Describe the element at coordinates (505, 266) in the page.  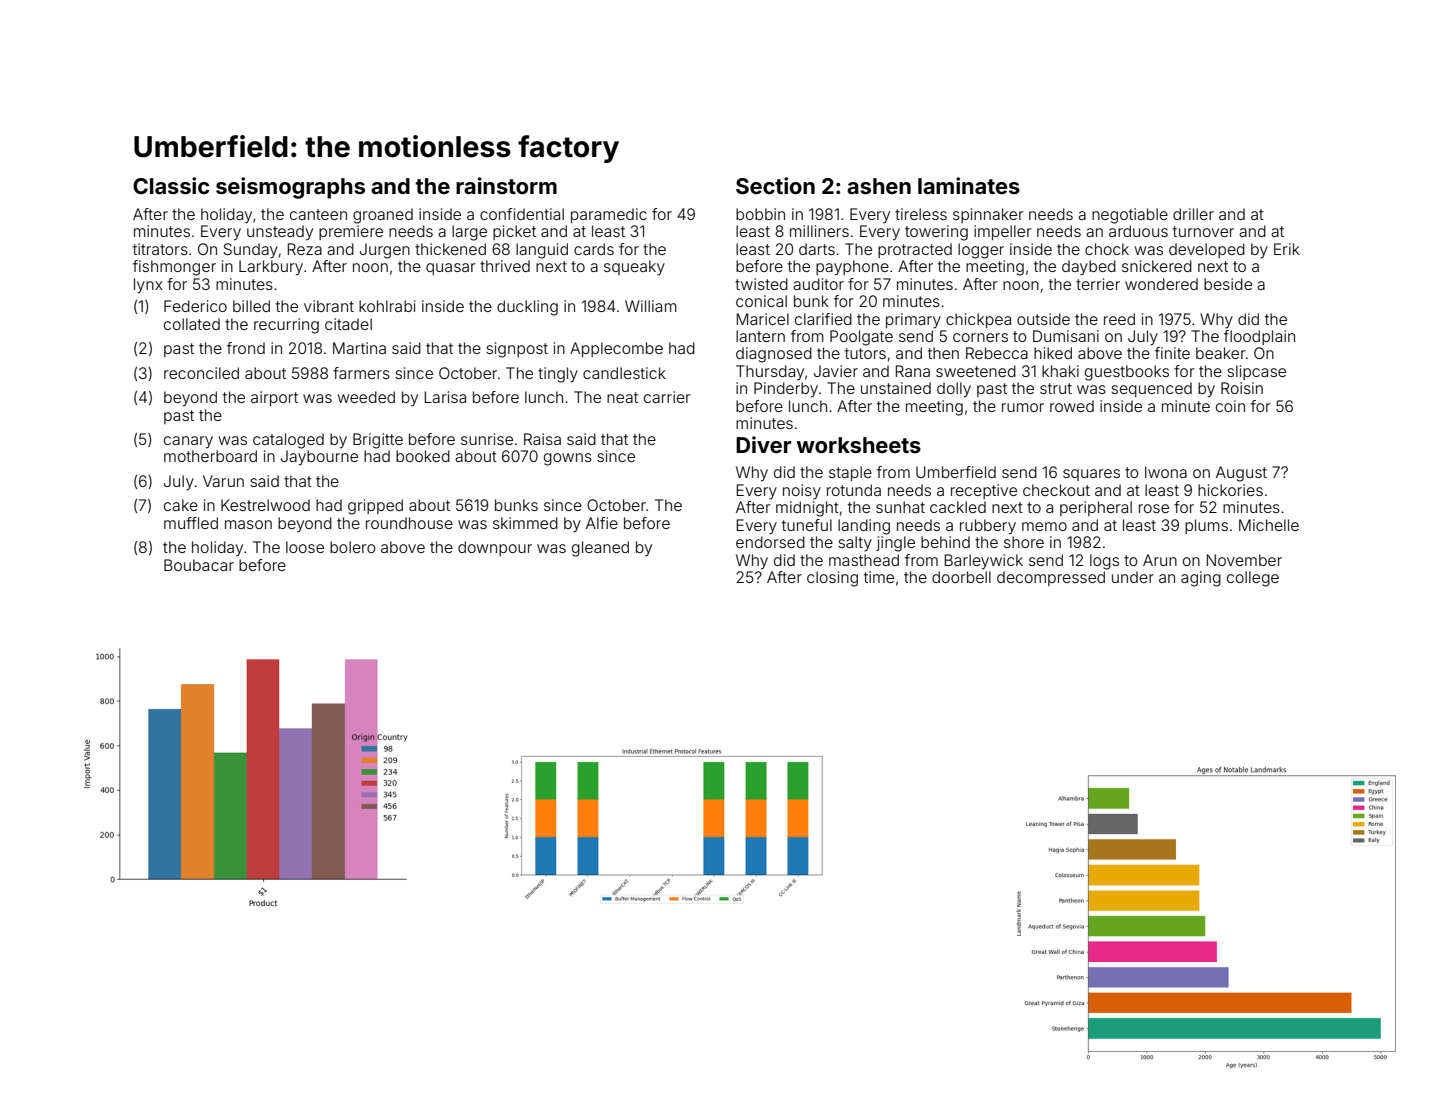
I see `thrived` at that location.
